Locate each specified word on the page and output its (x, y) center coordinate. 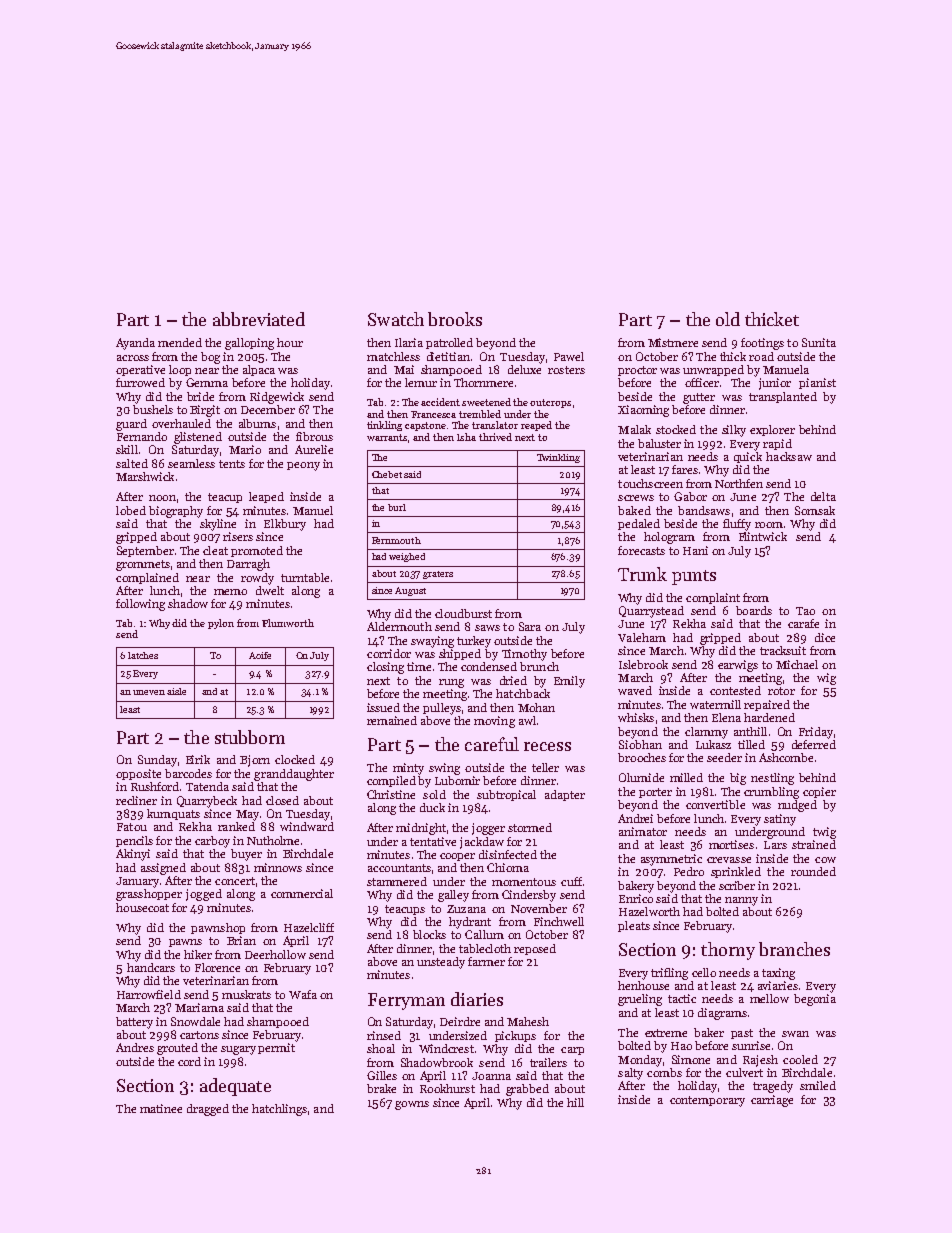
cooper (457, 857)
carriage (772, 1101)
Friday (816, 733)
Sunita (819, 342)
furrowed (140, 382)
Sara (530, 626)
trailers (548, 1062)
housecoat (142, 907)
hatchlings (279, 1110)
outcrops (550, 403)
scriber (737, 885)
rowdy (257, 579)
